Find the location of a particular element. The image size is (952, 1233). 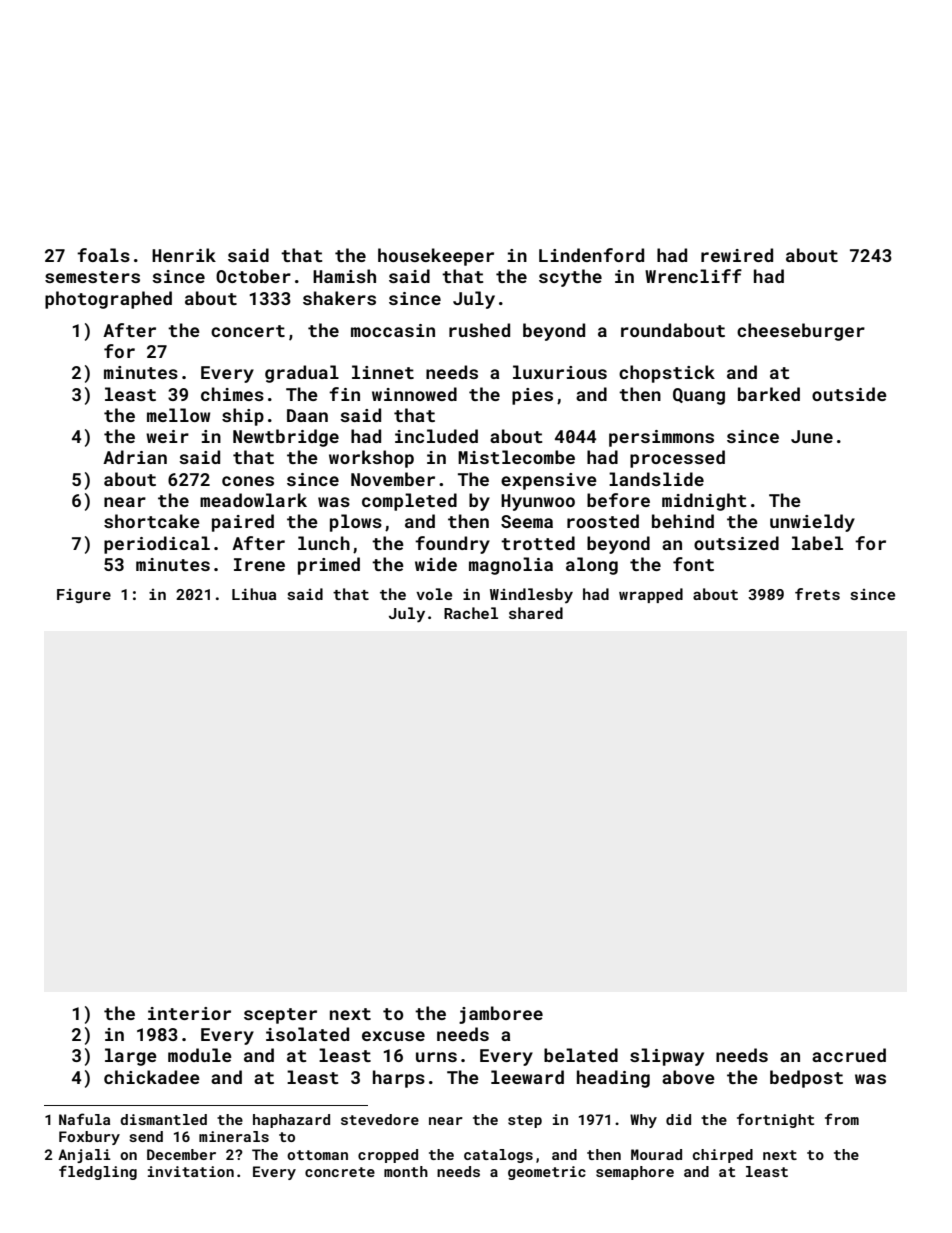

frets is located at coordinates (817, 594).
